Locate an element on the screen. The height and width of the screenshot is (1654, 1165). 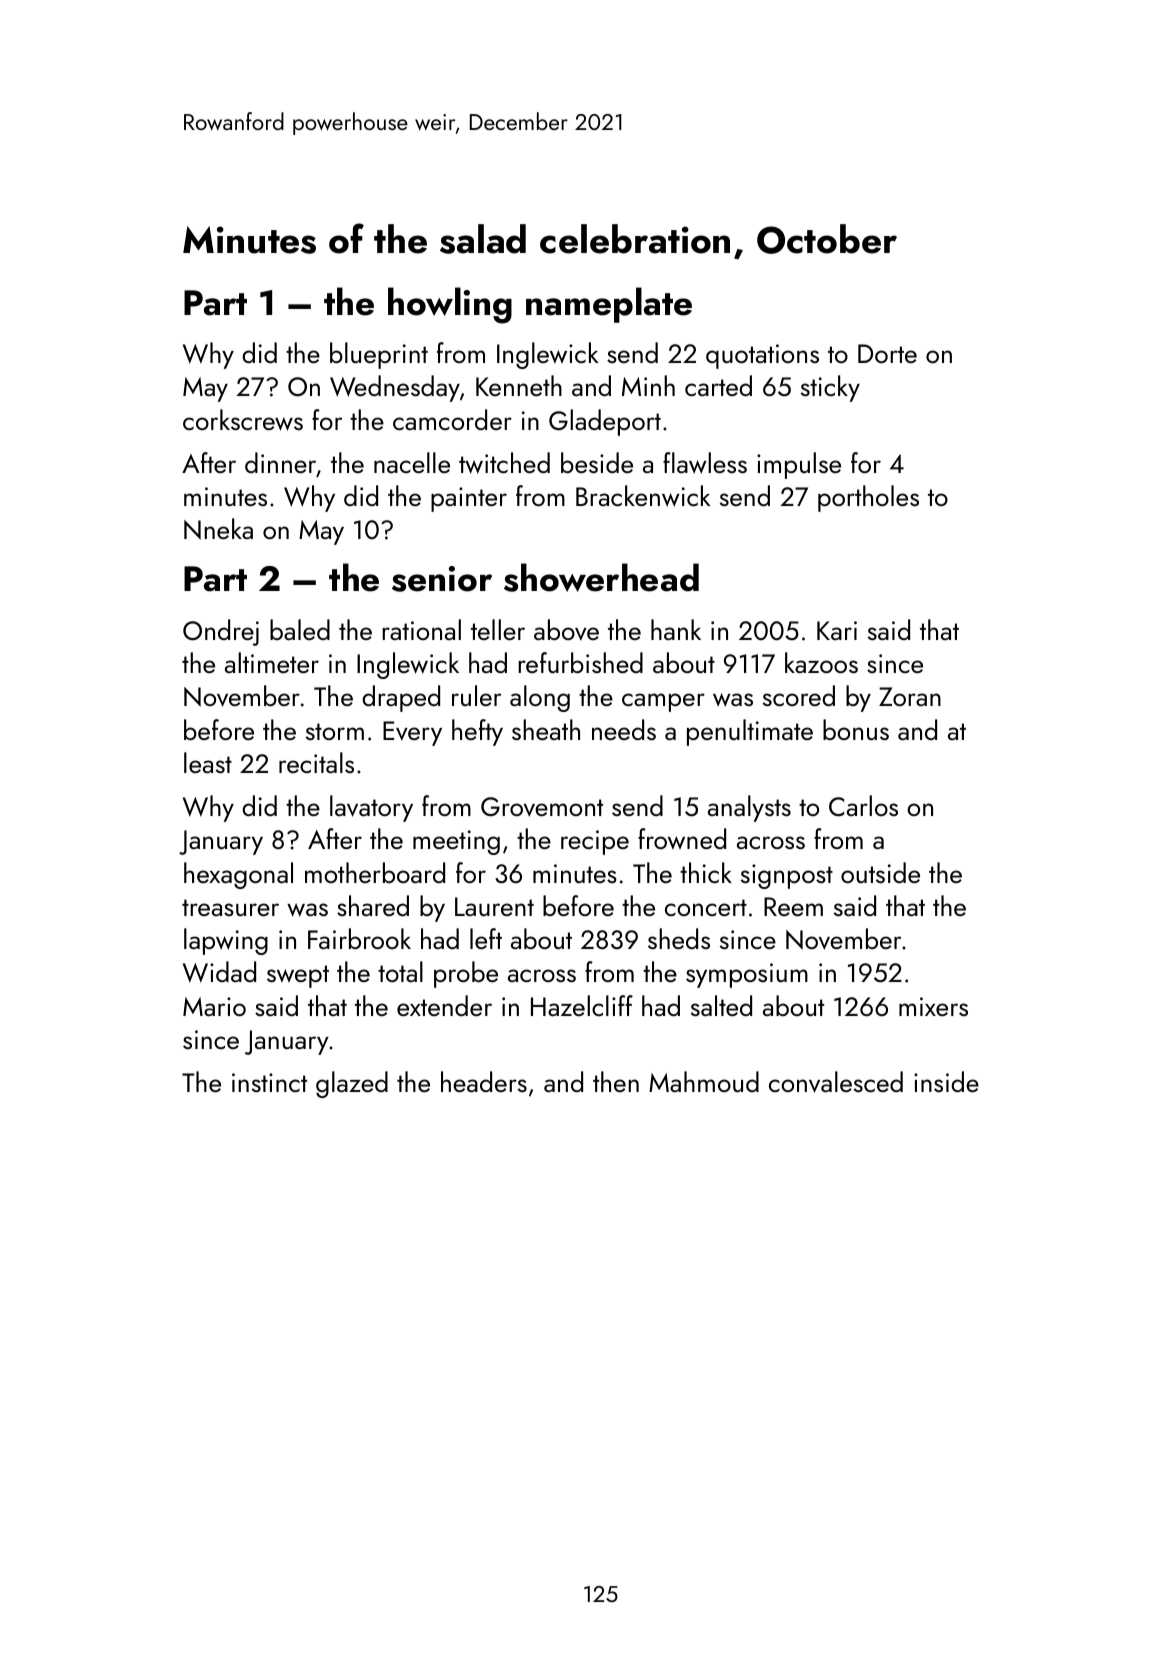
draped is located at coordinates (401, 698).
